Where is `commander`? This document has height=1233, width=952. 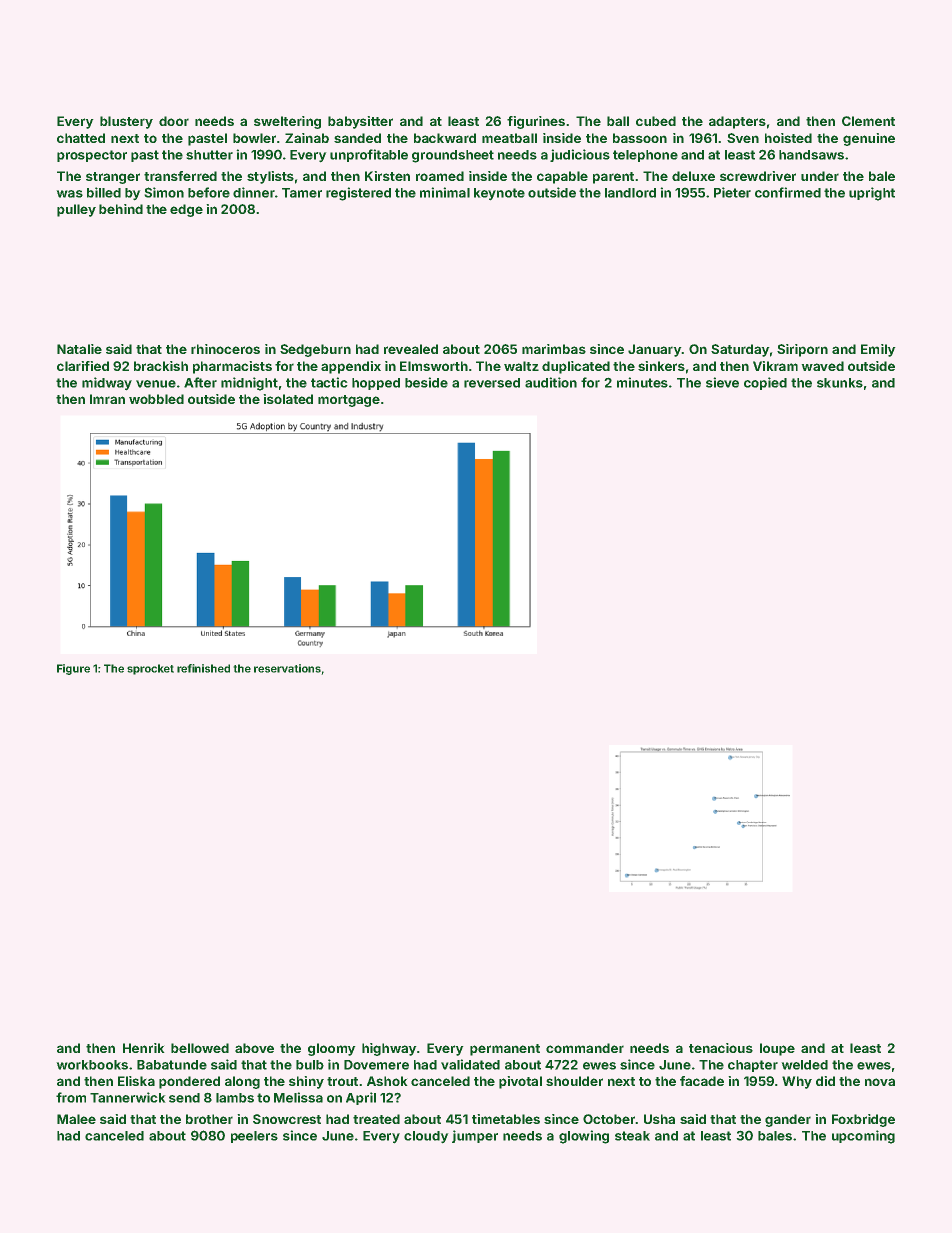
commander is located at coordinates (585, 1048).
